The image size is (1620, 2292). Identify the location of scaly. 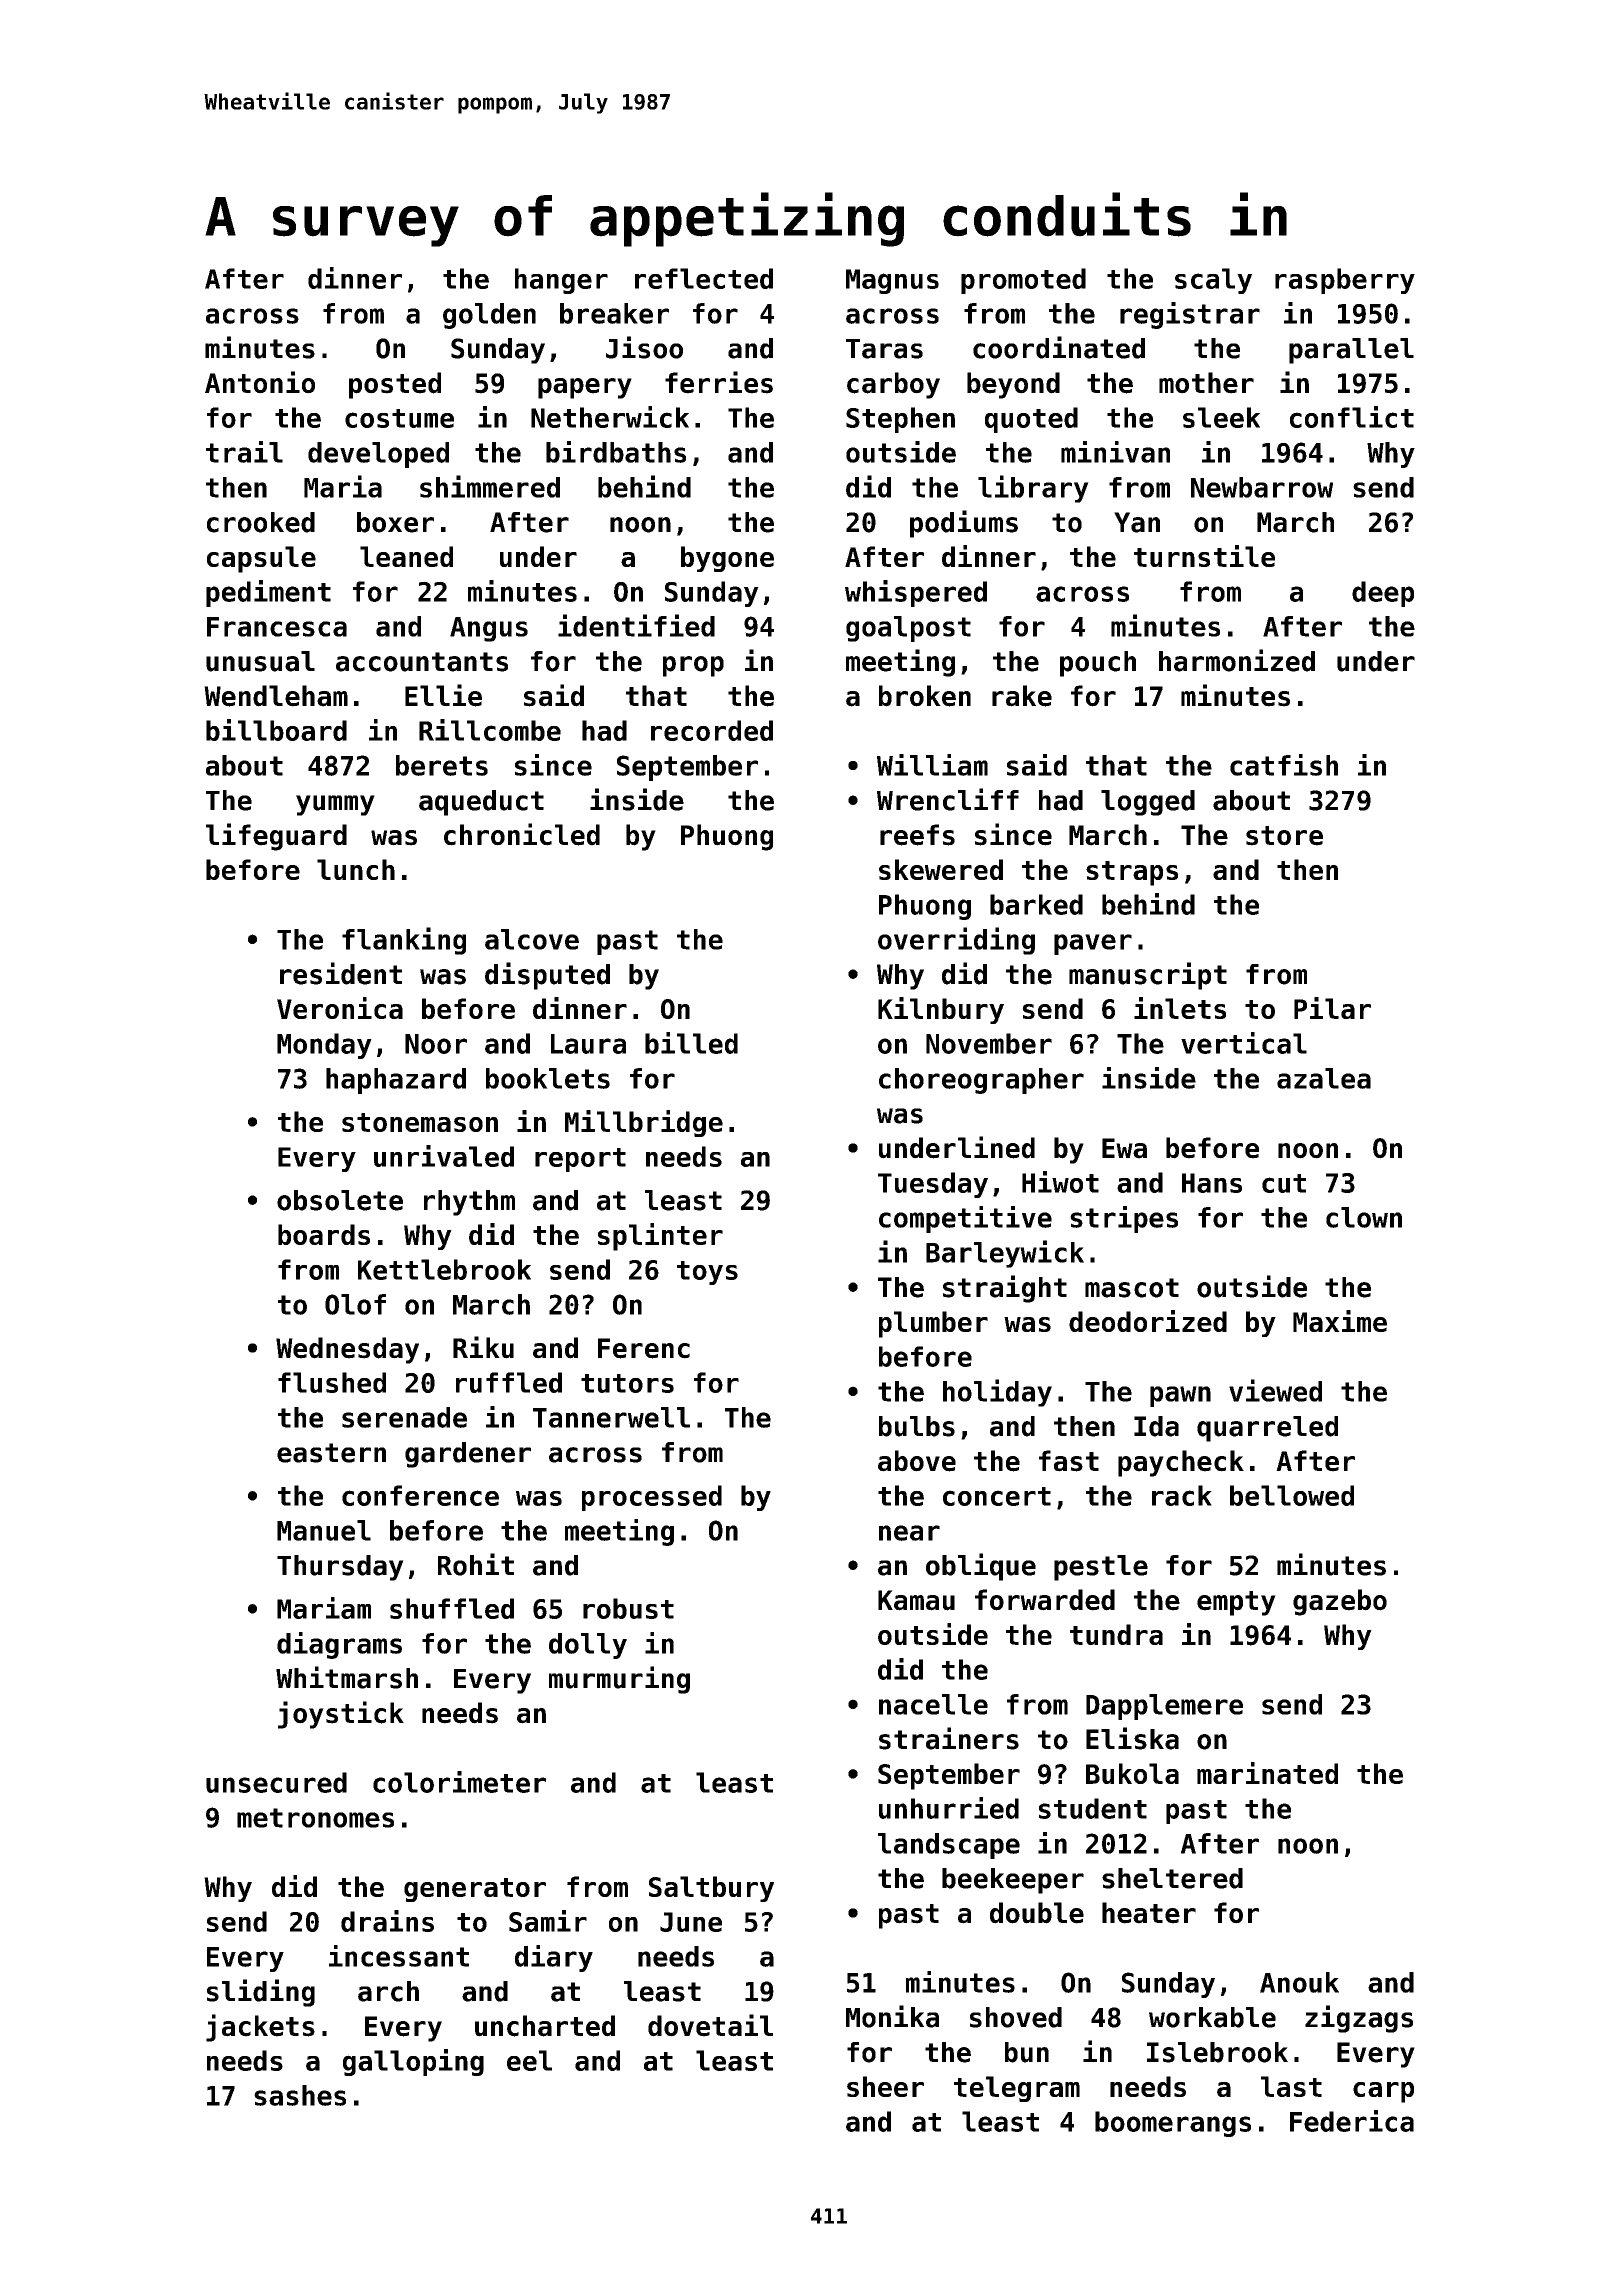
(1213, 281).
